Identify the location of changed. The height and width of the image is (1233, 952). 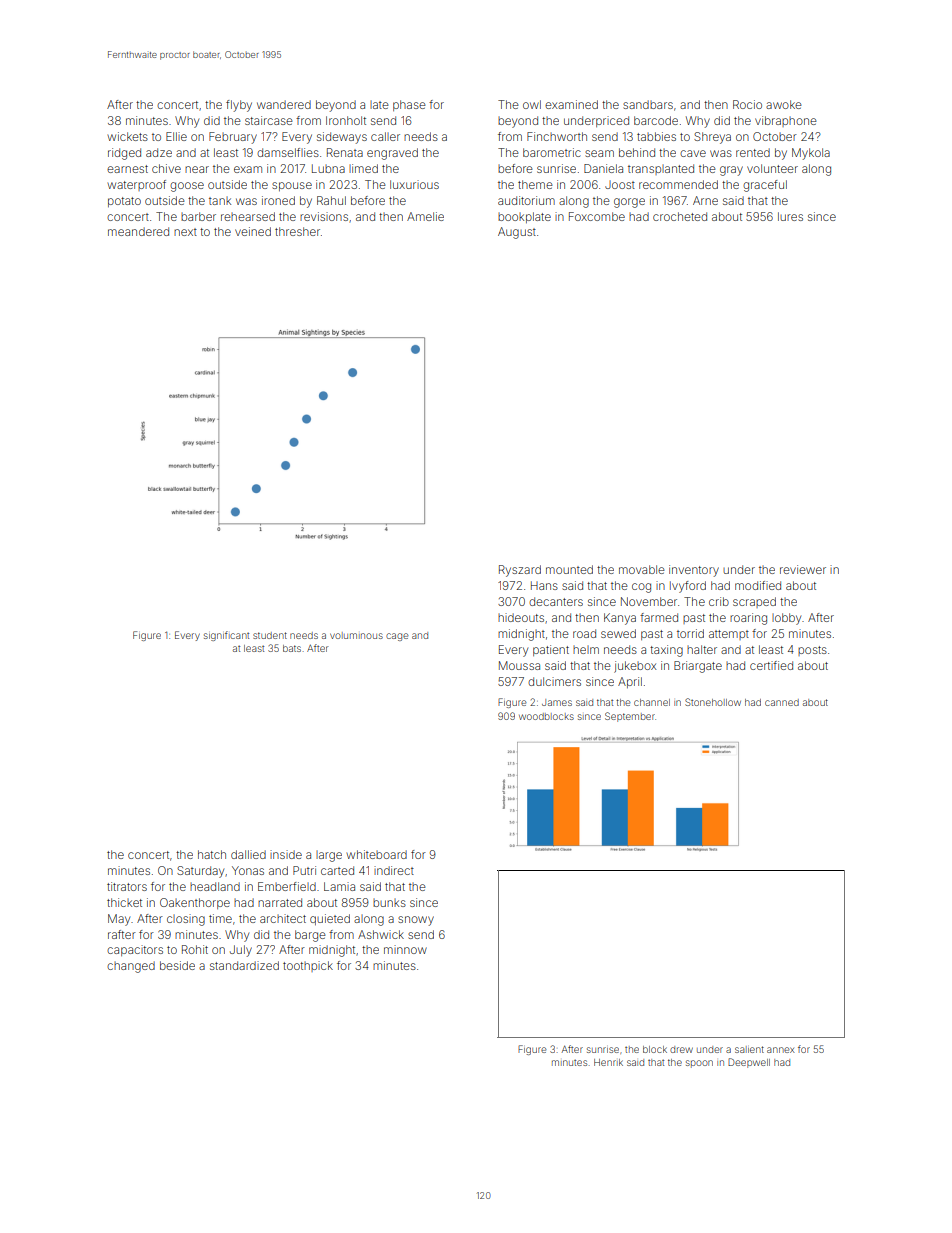
(131, 967).
